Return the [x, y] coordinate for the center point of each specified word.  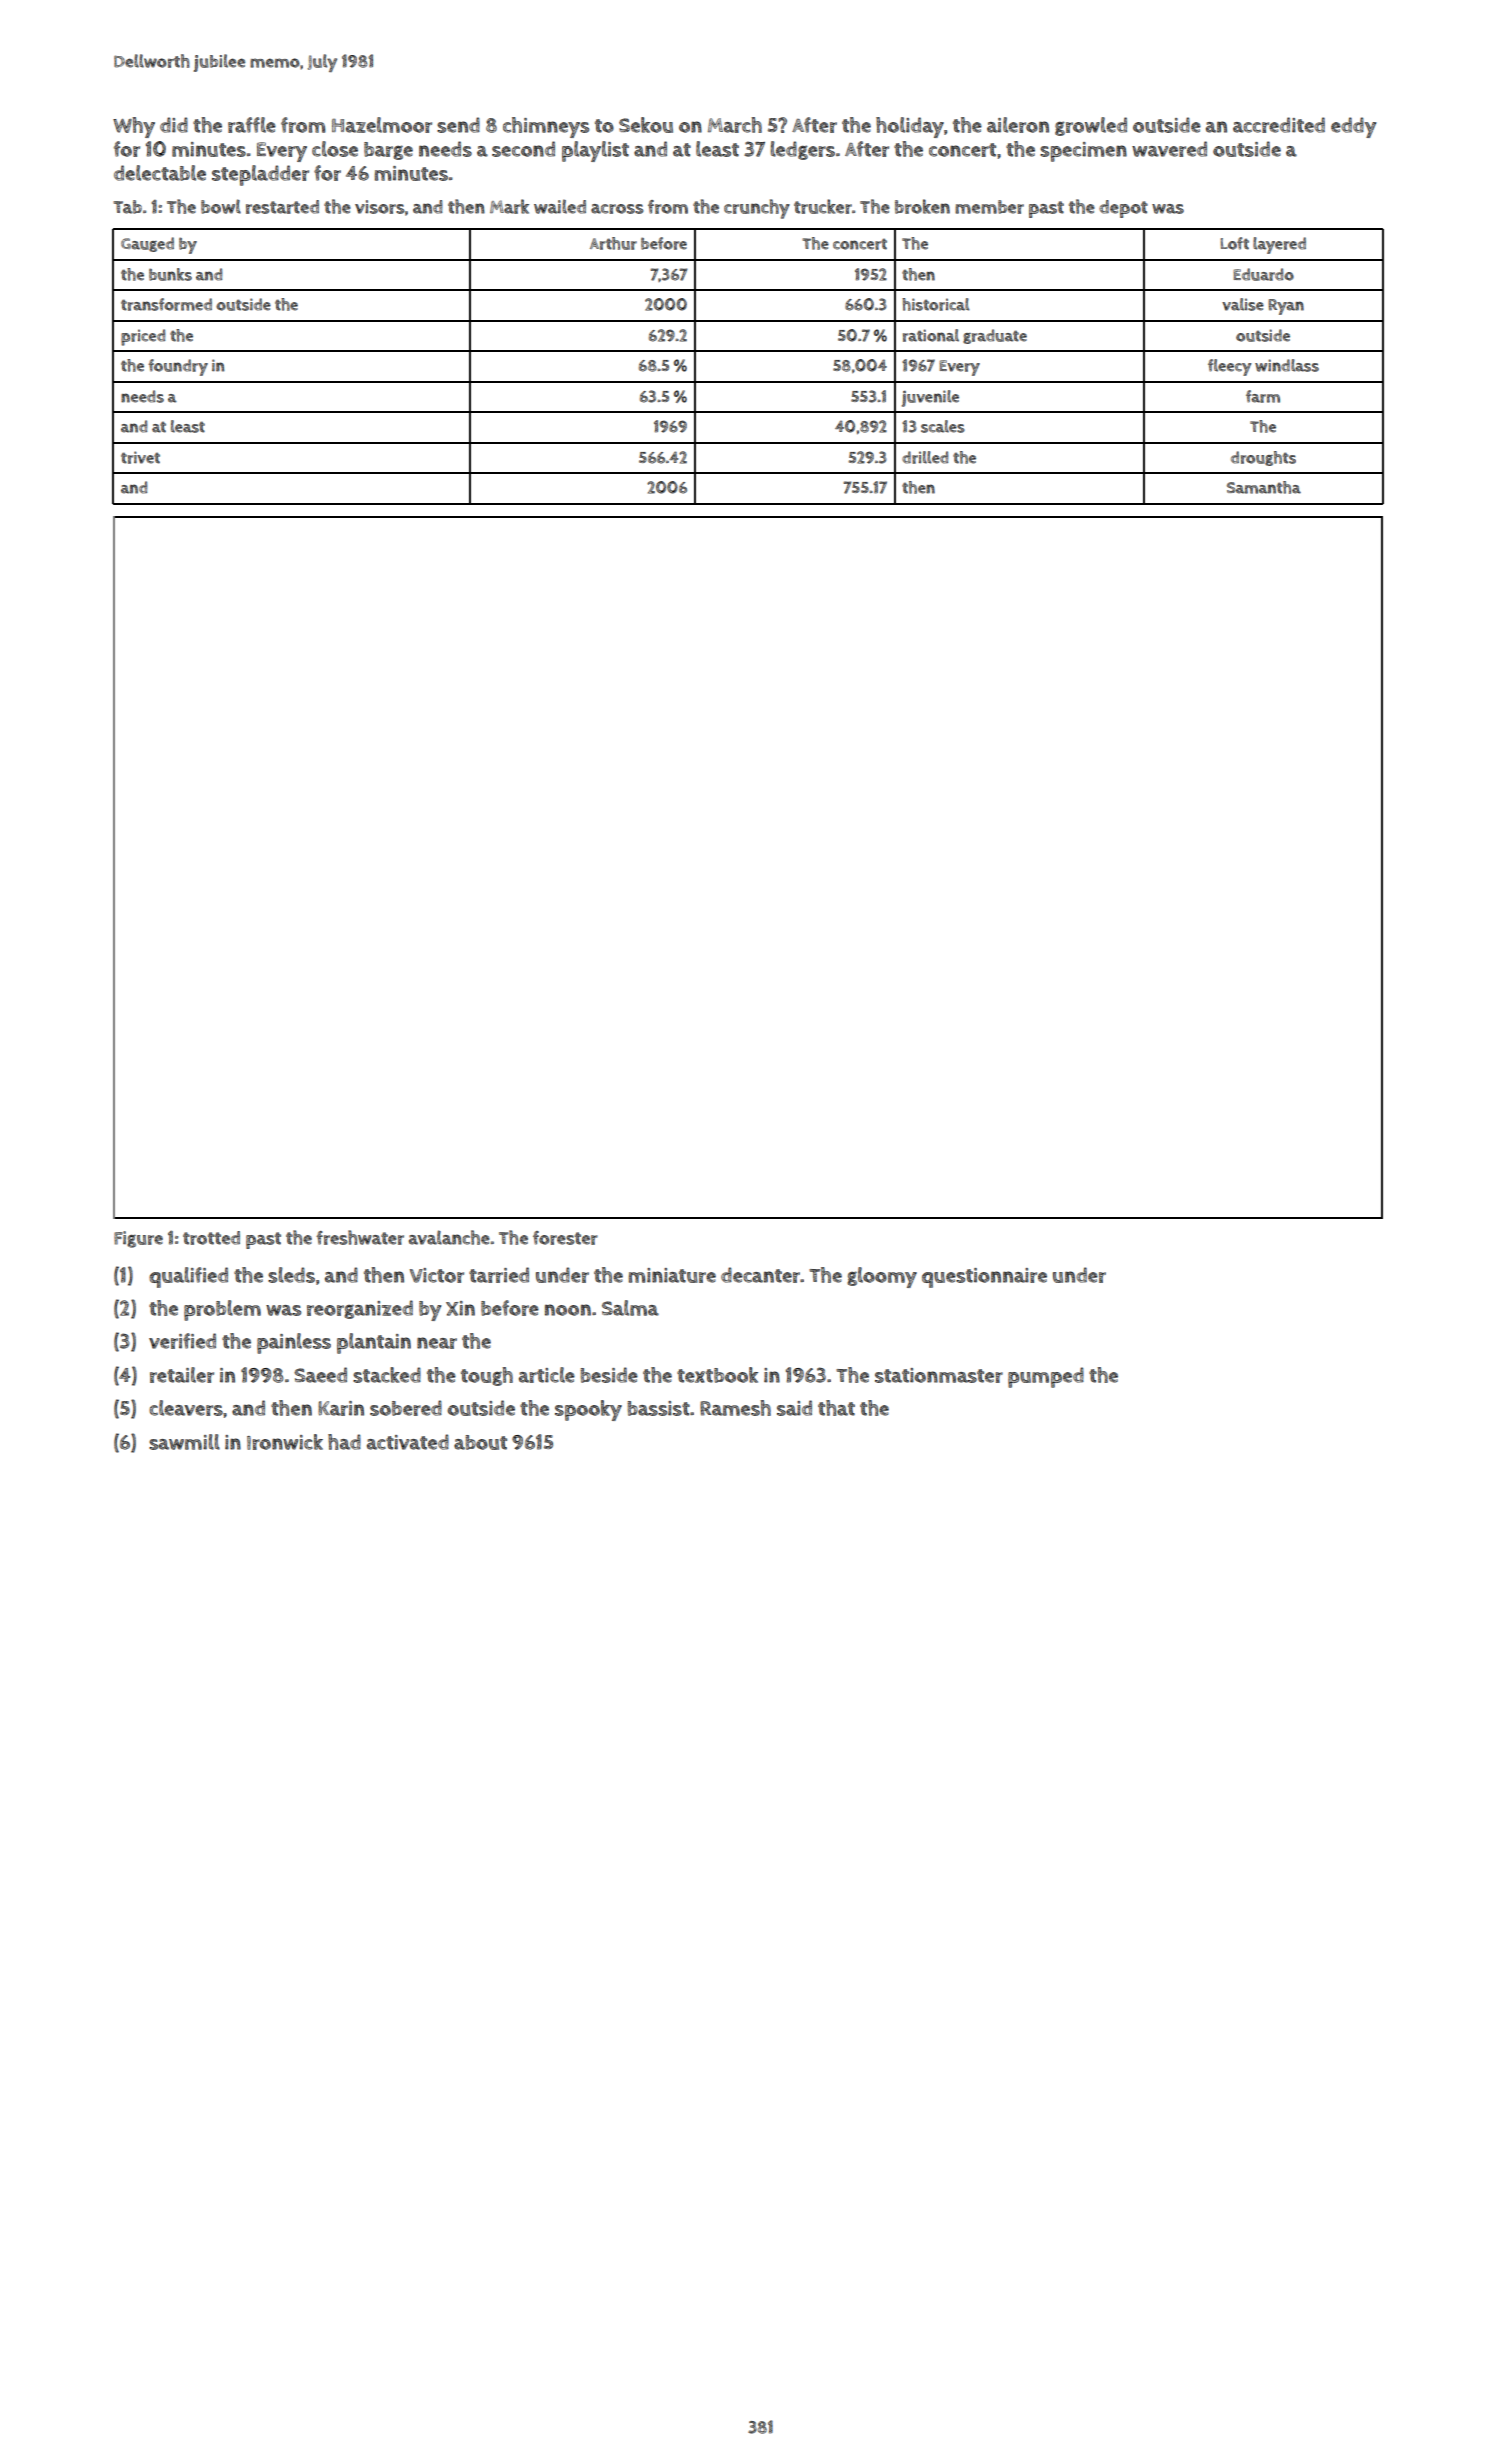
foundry [178, 367]
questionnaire [984, 1278]
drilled [925, 457]
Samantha [1264, 487]
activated [408, 1442]
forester [565, 1238]
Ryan [1286, 307]
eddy [1354, 127]
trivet [140, 457]
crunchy [757, 209]
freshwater [360, 1237]
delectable [160, 173]
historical [936, 304]
